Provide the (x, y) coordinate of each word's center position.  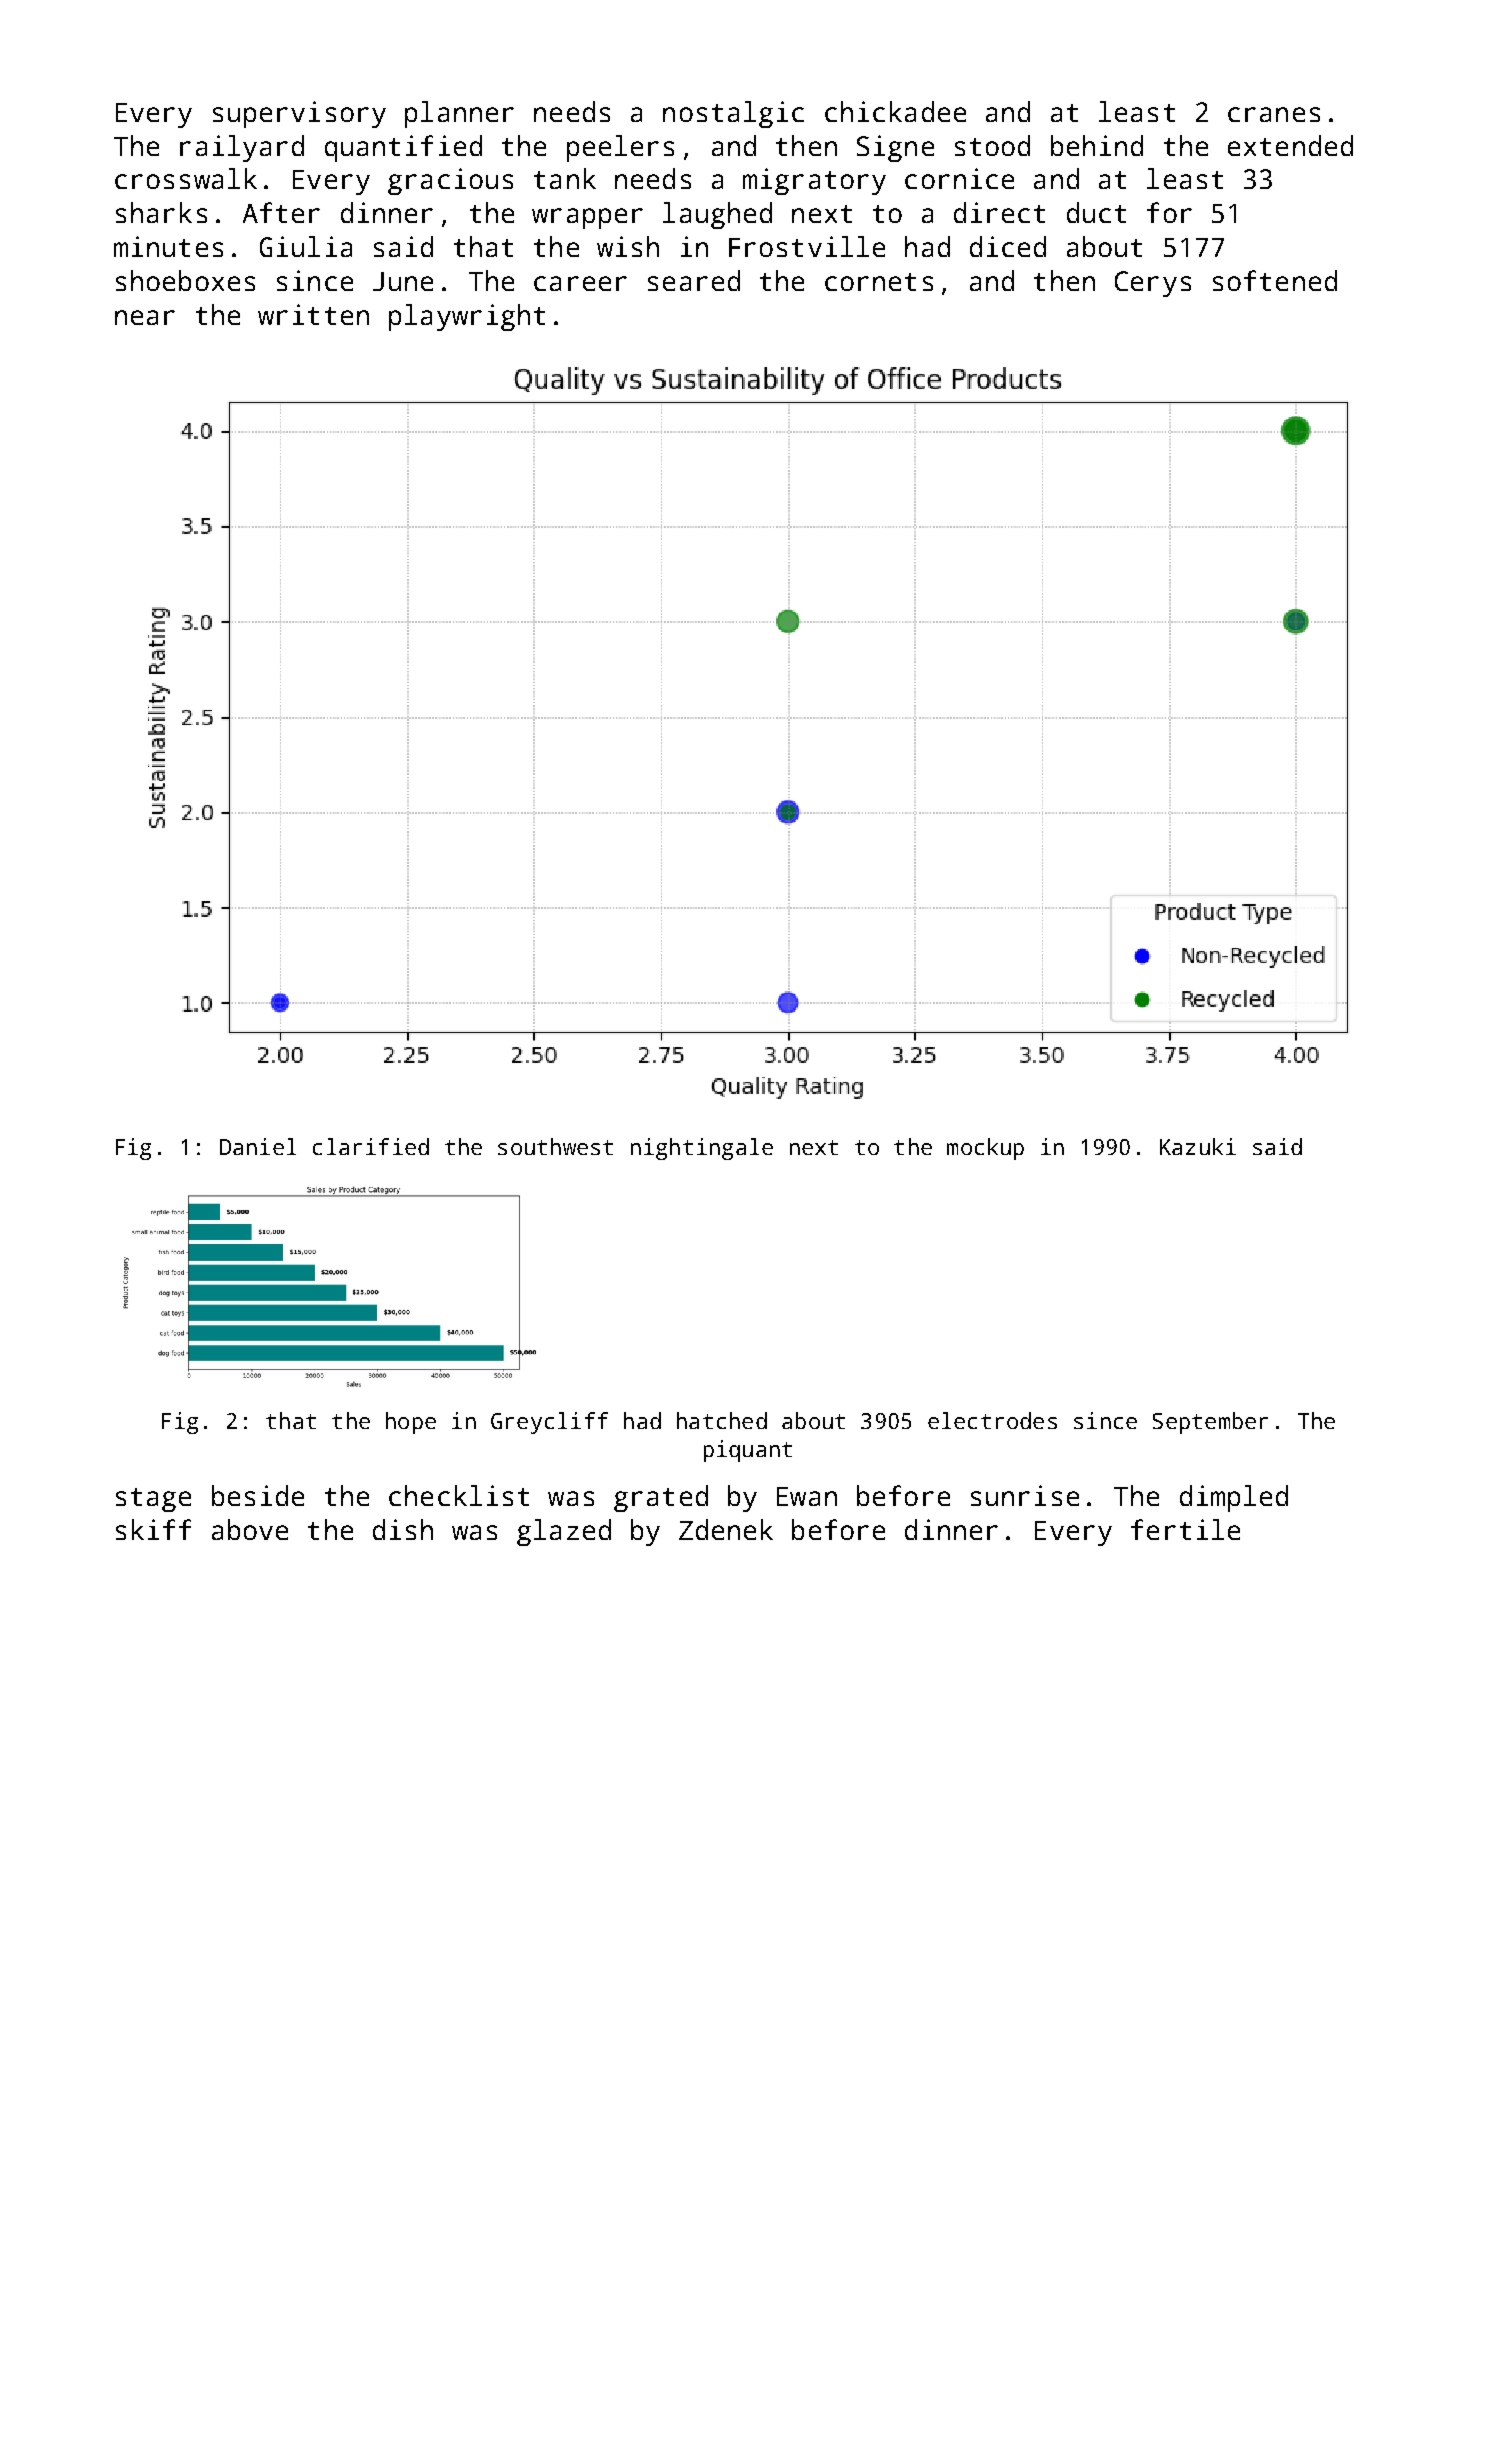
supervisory (299, 114)
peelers (620, 148)
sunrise (1025, 1495)
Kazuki (1198, 1146)
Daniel (258, 1146)
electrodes (992, 1420)
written (313, 314)
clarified (371, 1146)
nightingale (702, 1149)
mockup (985, 1149)
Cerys (1153, 284)
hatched (722, 1420)
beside (258, 1495)
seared (694, 280)
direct (999, 212)
